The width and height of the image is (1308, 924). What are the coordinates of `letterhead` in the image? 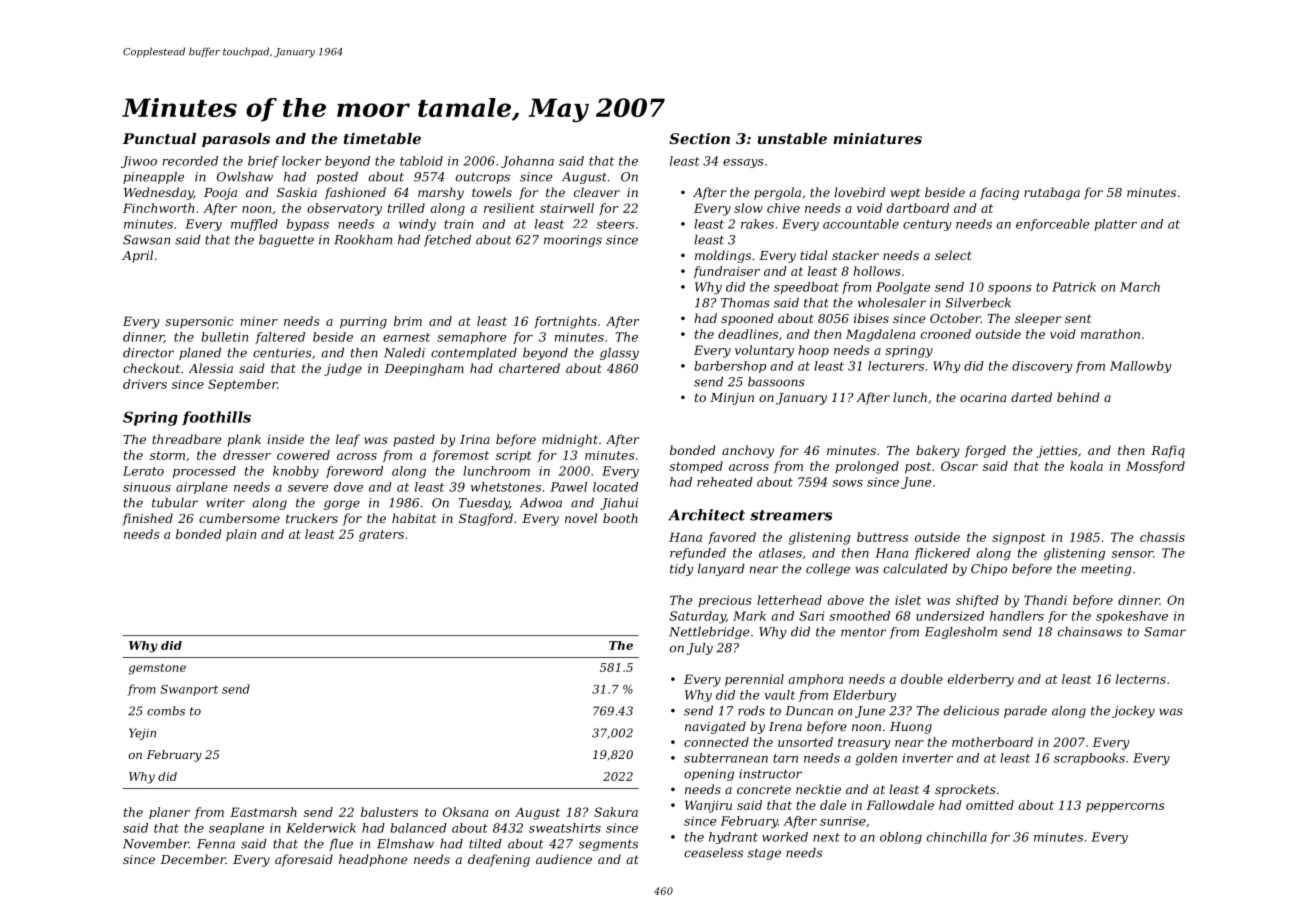 It's located at (789, 600).
